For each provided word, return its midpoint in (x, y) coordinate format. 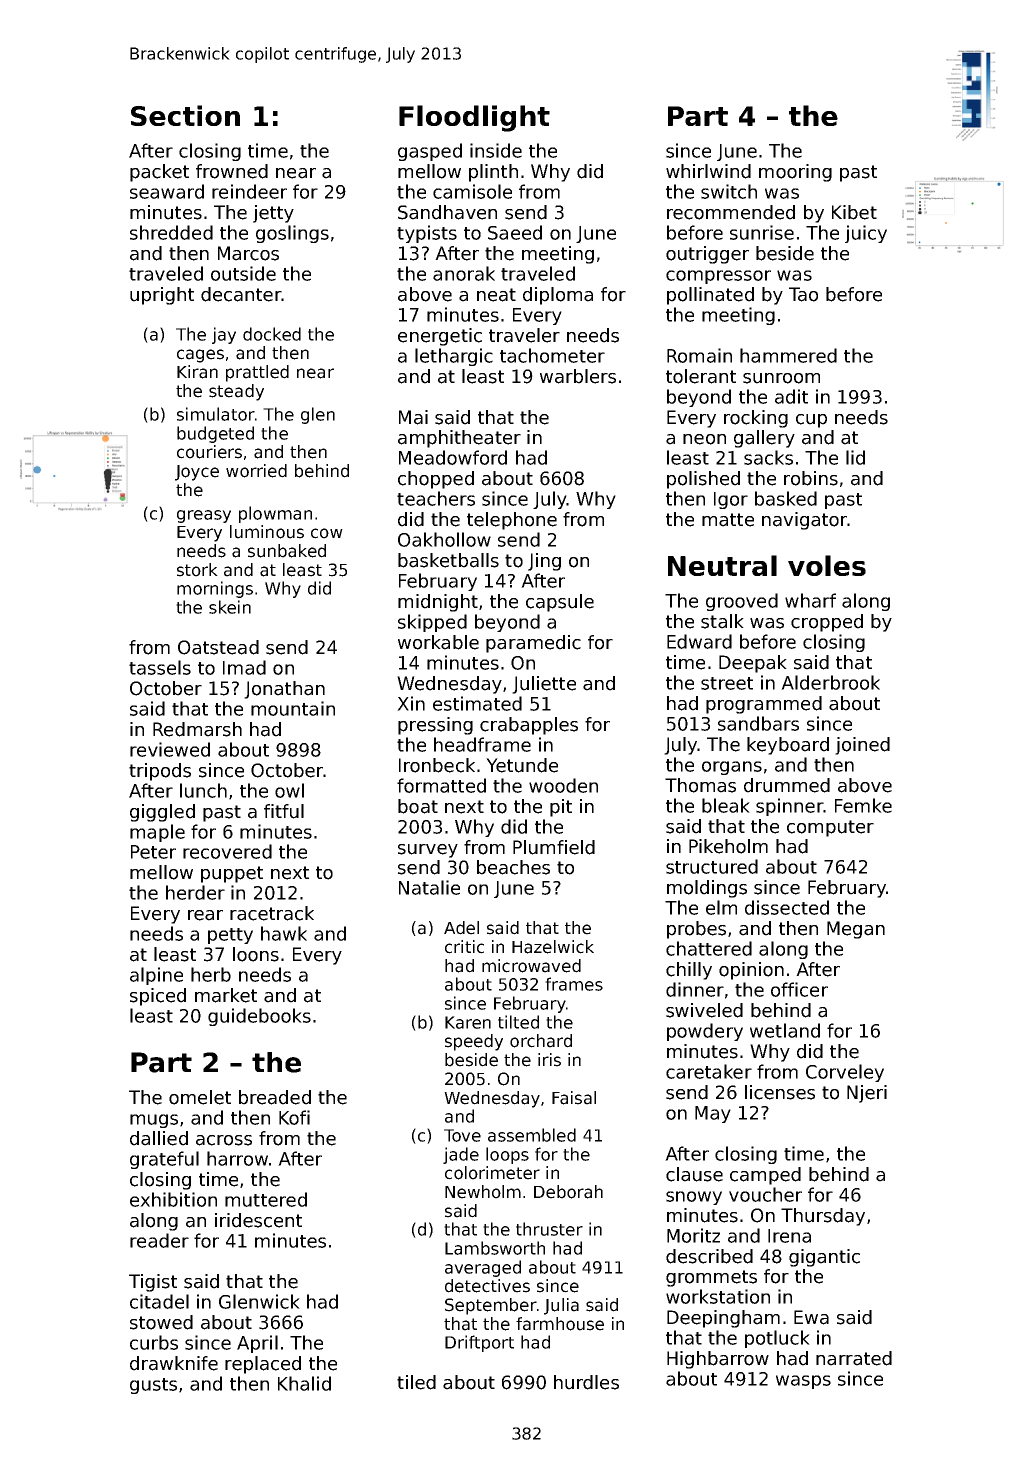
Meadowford (453, 457)
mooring (795, 173)
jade (461, 1155)
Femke (863, 805)
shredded (171, 232)
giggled (162, 813)
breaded (275, 1097)
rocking (756, 419)
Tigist (153, 1283)
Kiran (197, 372)
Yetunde (522, 765)
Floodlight (474, 118)
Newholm (483, 1192)
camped (765, 1176)
